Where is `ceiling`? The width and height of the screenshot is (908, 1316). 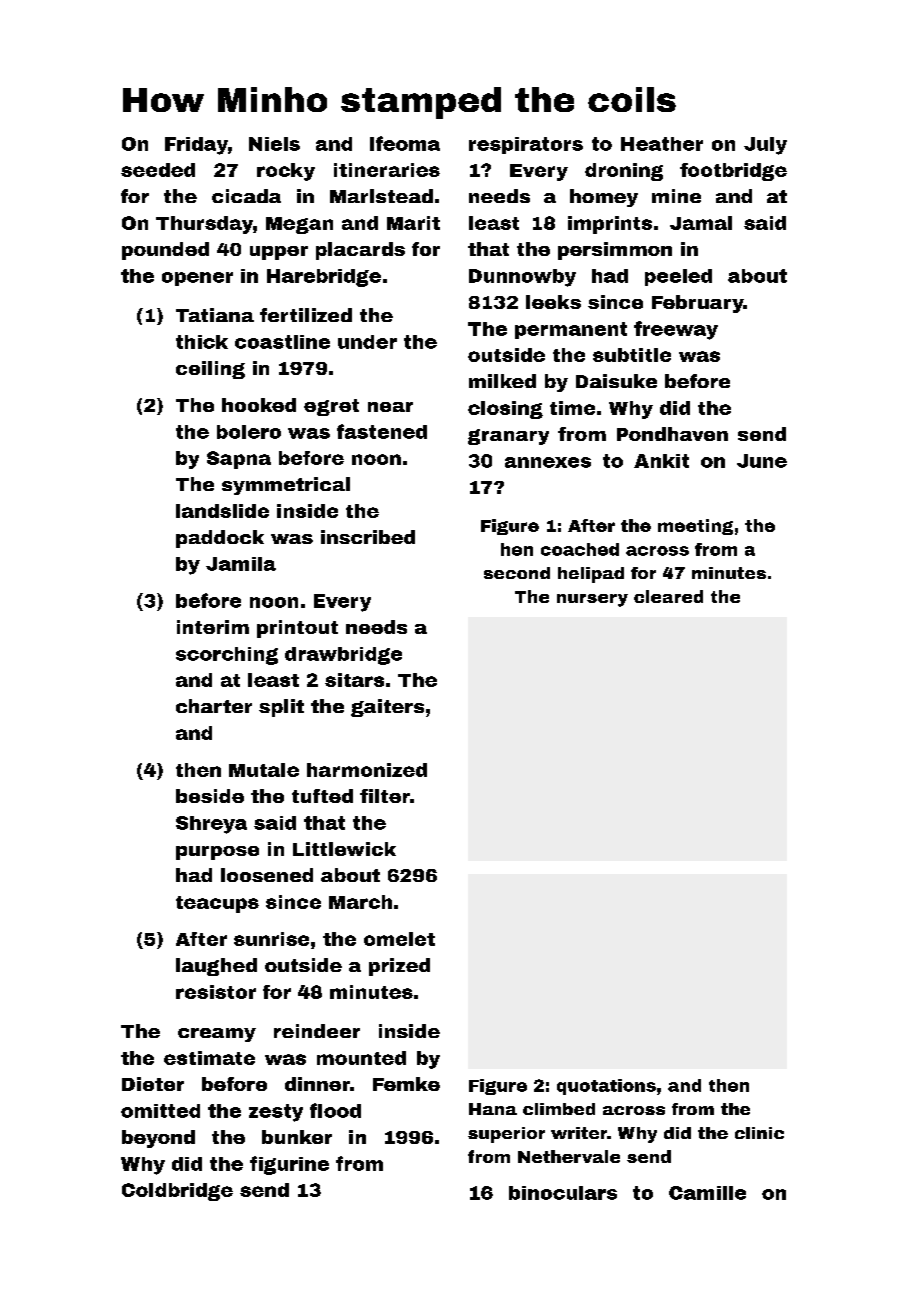 ceiling is located at coordinates (210, 370).
